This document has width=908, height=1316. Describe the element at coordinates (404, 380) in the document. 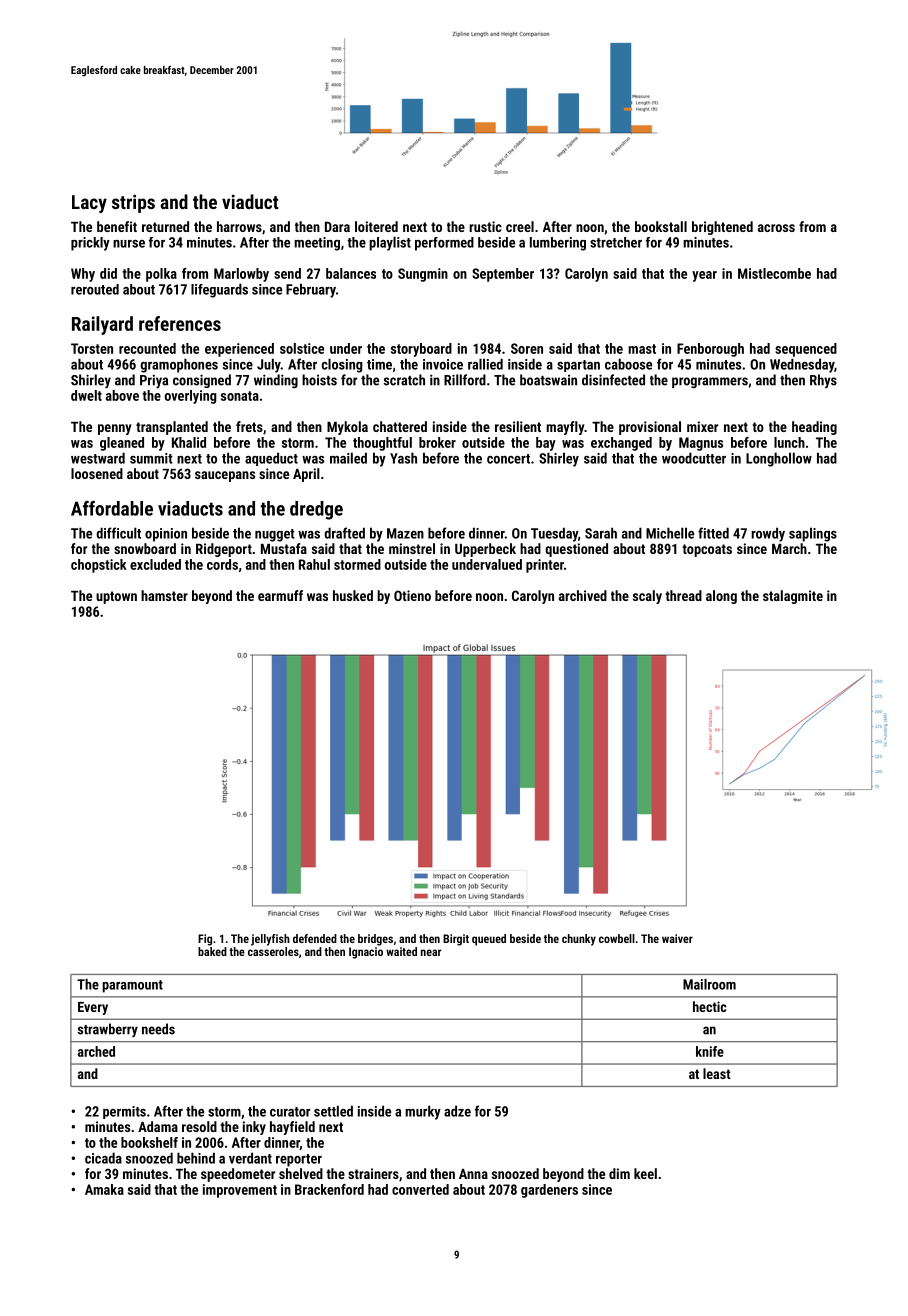

I see `scratch` at that location.
